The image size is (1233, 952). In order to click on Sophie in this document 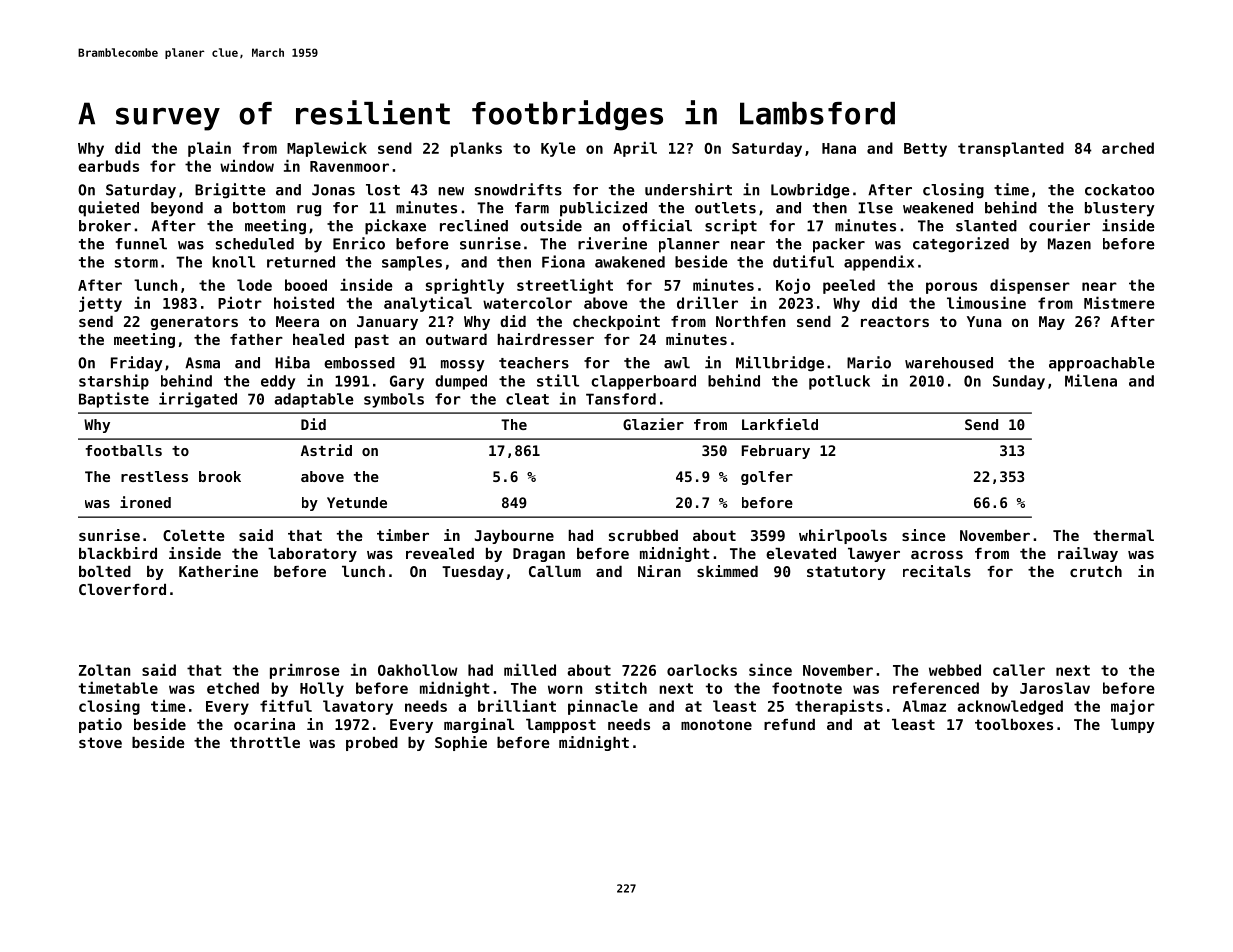, I will do `click(461, 743)`.
